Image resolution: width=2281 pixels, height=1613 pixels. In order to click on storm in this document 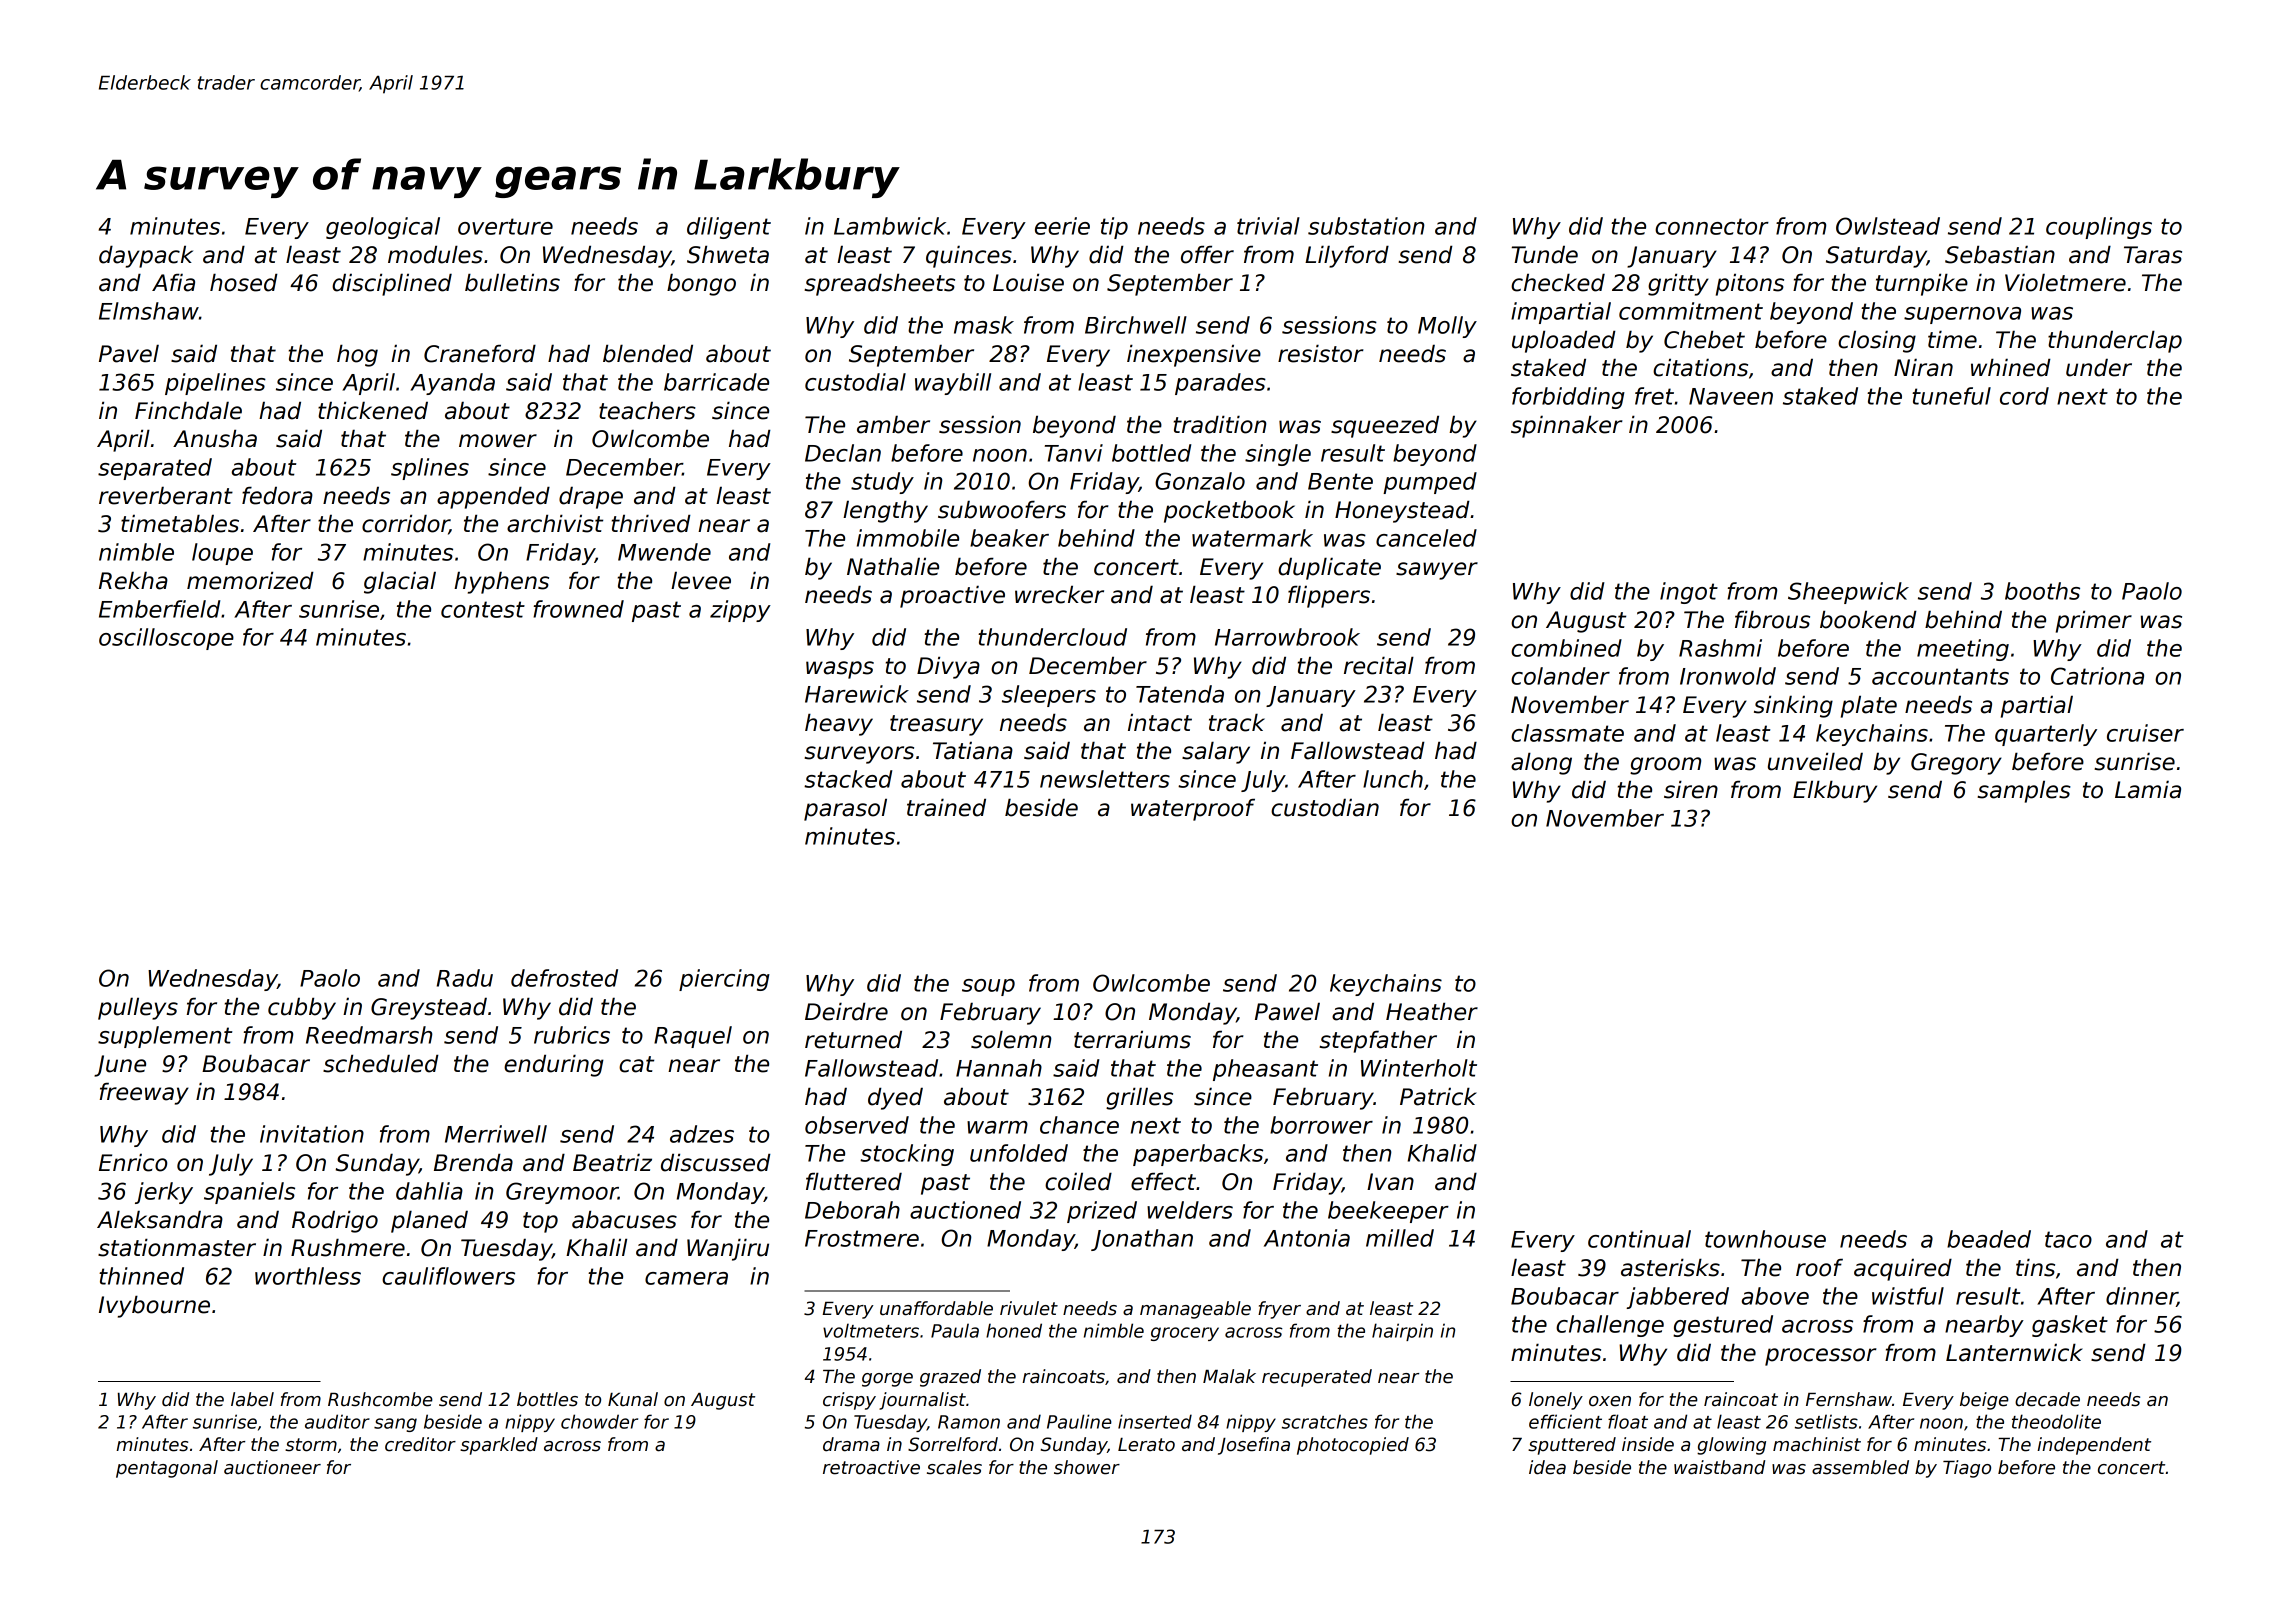, I will do `click(311, 1445)`.
